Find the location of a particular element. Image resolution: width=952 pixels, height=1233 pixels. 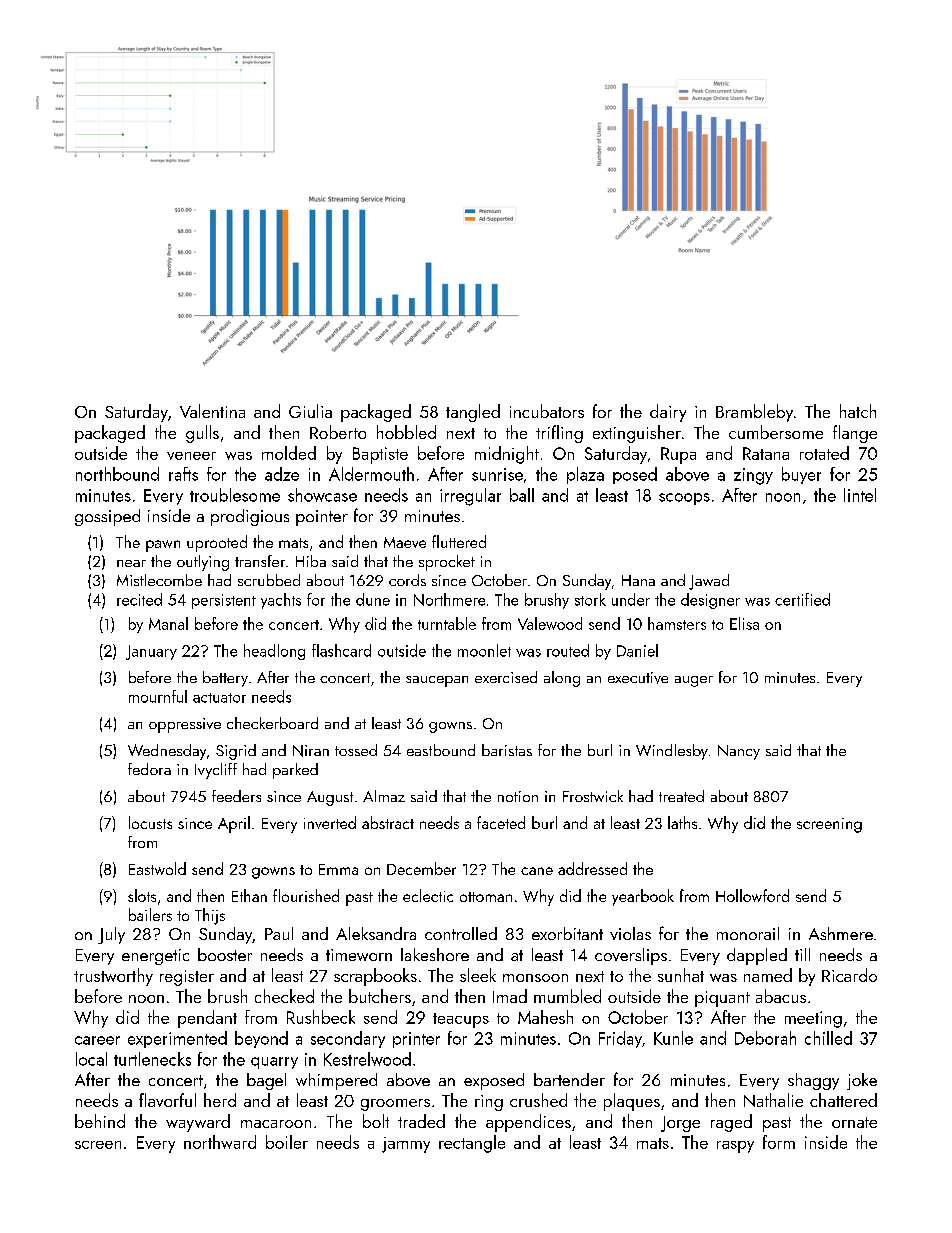

locusts is located at coordinates (150, 822).
